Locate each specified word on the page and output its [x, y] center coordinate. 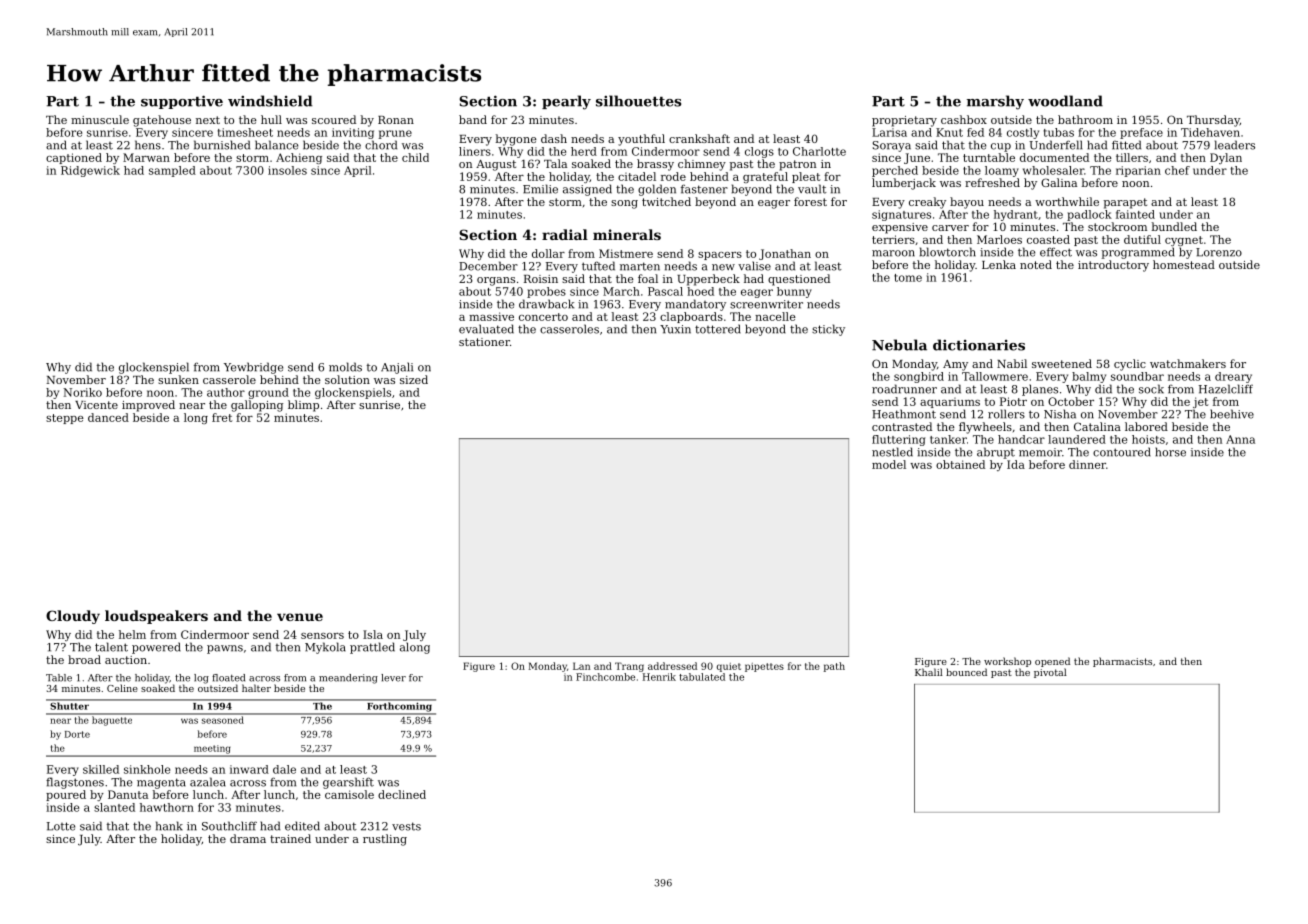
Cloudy [73, 617]
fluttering [898, 440]
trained [290, 838]
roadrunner [904, 389]
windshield [270, 101]
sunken [178, 379]
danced [108, 417]
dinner [1087, 464]
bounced [966, 672]
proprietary [904, 121]
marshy [995, 102]
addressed [672, 666]
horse [1170, 452]
